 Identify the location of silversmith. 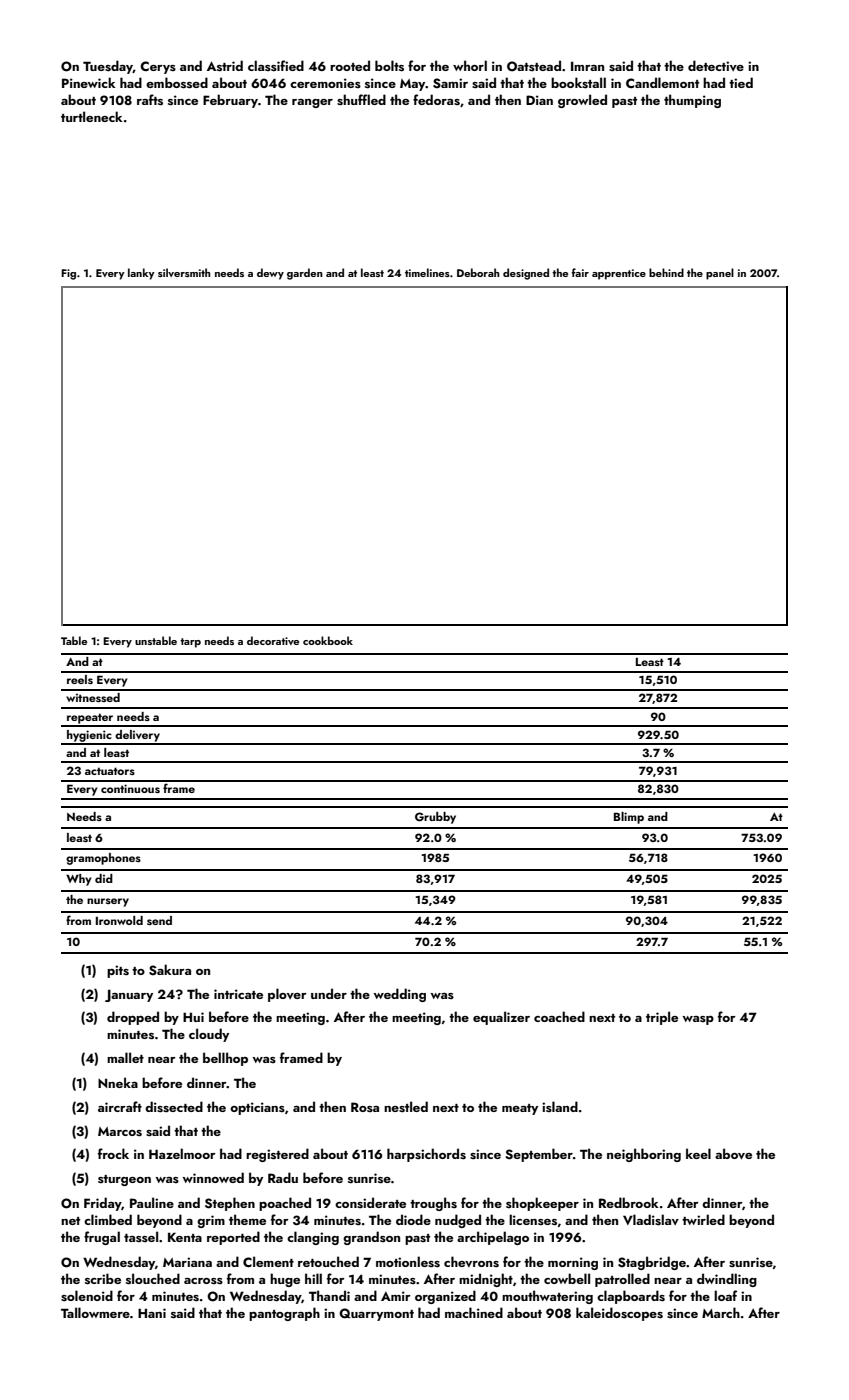
(184, 272).
